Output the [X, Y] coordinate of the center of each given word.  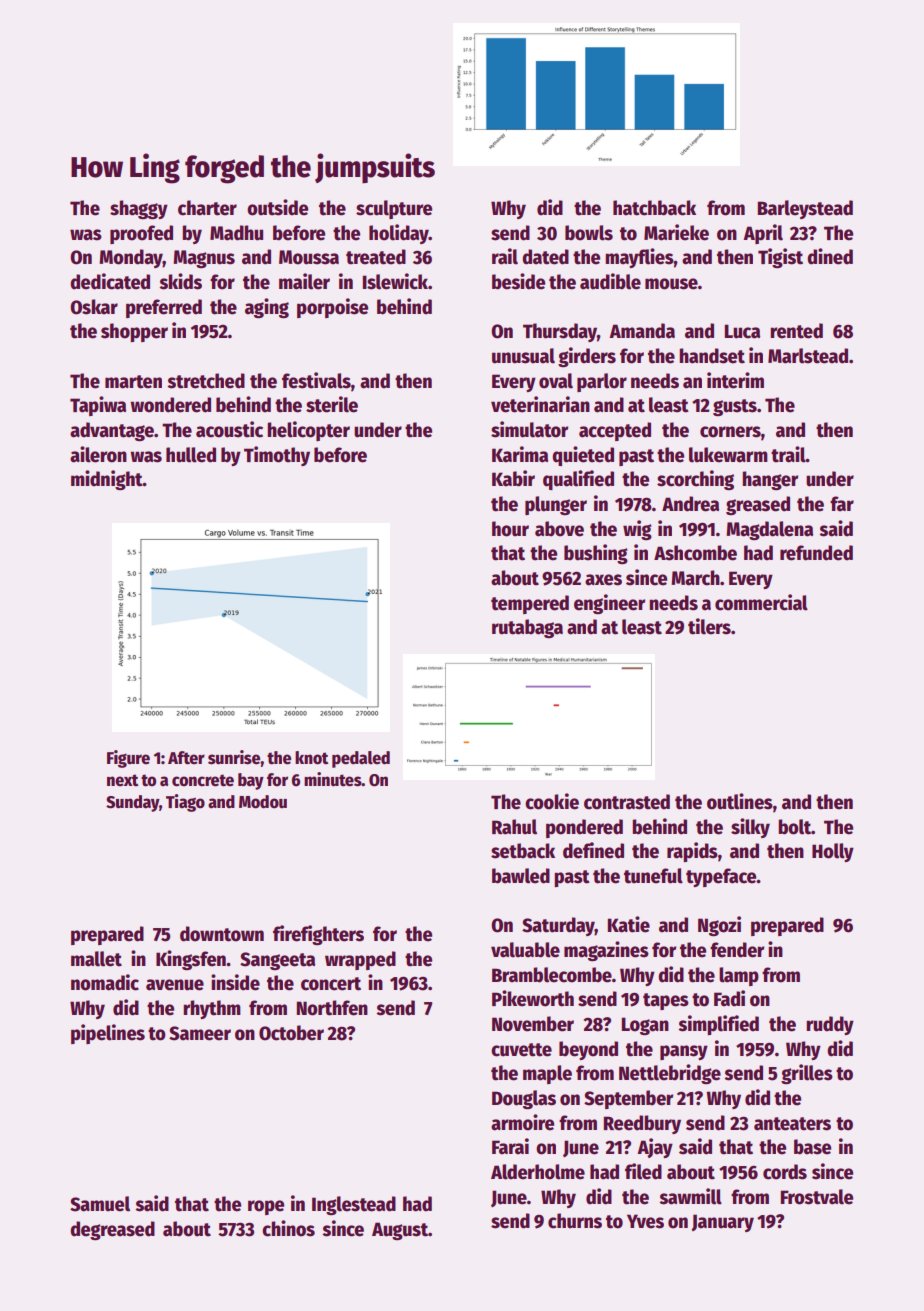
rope [266, 1207]
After [186, 758]
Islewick [395, 281]
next [122, 780]
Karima [520, 454]
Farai [510, 1146]
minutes [333, 779]
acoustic [229, 429]
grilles [807, 1074]
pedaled [361, 759]
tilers [709, 626]
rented [796, 331]
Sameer [200, 1033]
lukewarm [728, 455]
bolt [795, 827]
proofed [141, 234]
